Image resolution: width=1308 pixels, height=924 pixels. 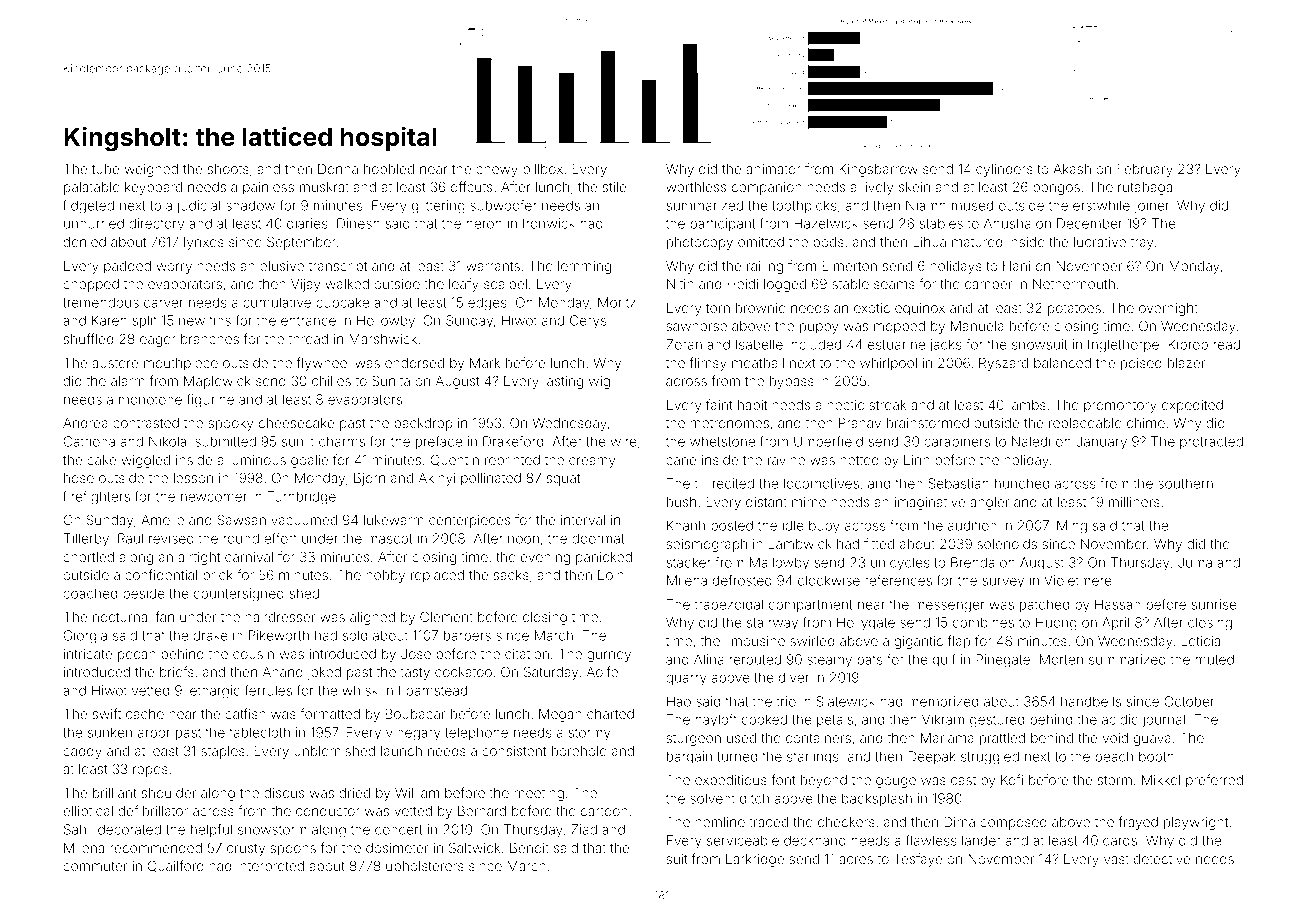 What do you see at coordinates (1162, 859) in the screenshot?
I see `detective` at bounding box center [1162, 859].
